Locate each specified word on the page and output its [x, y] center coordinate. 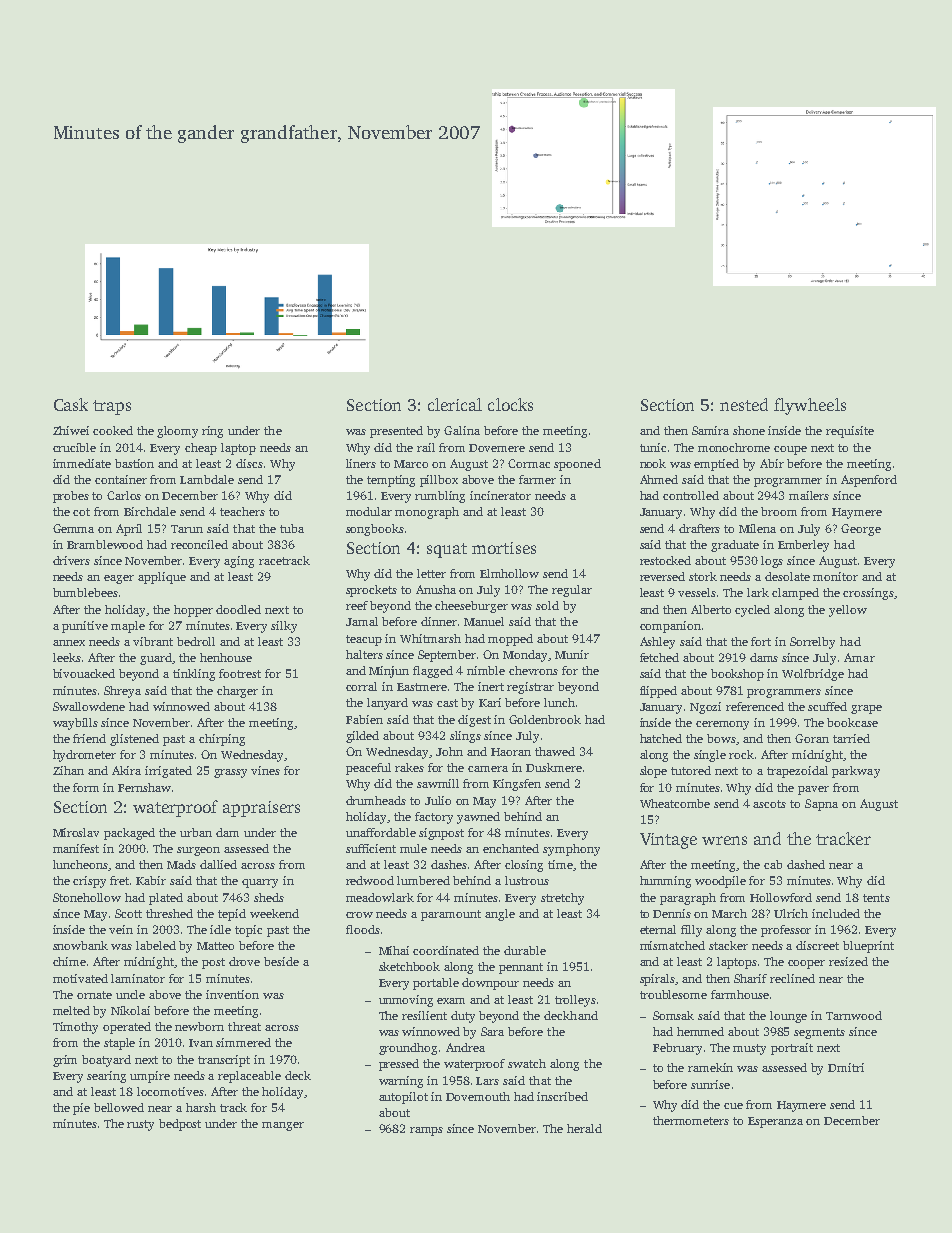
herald [584, 1128]
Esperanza [775, 1122]
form [86, 787]
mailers [809, 495]
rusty [140, 1125]
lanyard [387, 704]
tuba [292, 528]
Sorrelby [812, 643]
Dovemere [497, 448]
